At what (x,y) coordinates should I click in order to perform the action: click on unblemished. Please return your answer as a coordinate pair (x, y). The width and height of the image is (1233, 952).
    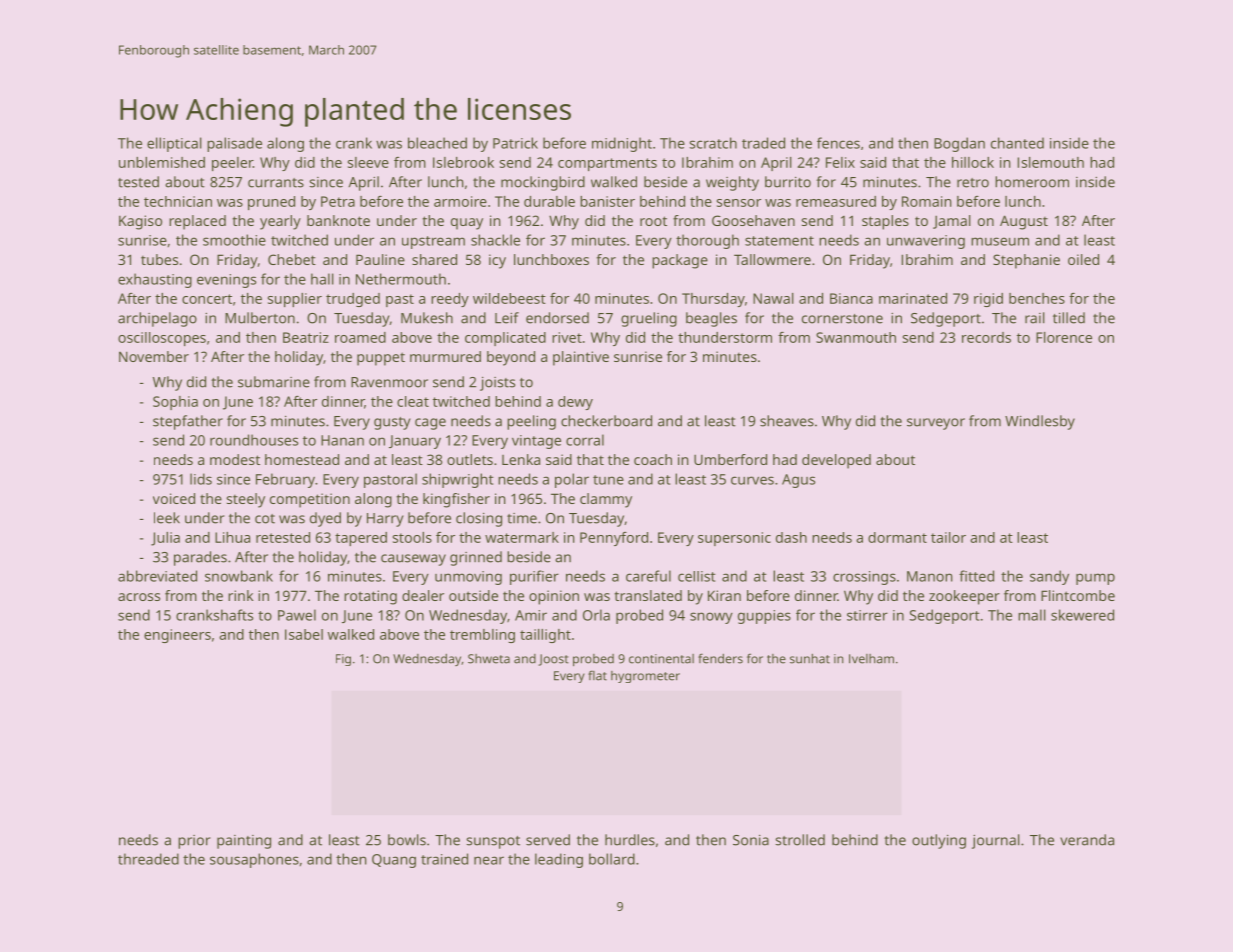
    Looking at the image, I should click on (162, 162).
